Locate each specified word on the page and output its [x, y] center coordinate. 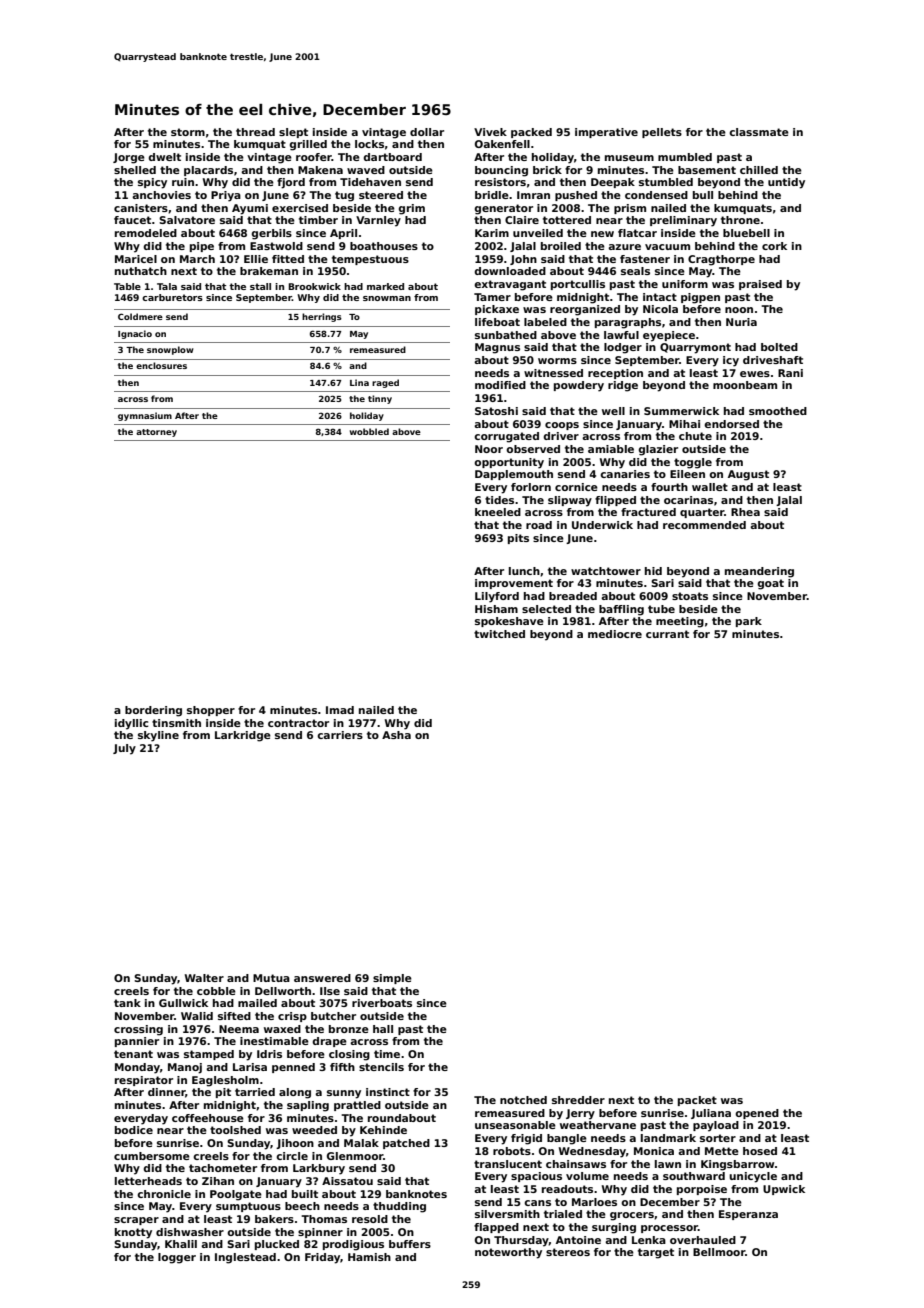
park [749, 622]
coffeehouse [208, 1118]
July [124, 749]
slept [293, 133]
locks [369, 144]
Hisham [496, 609]
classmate [759, 132]
